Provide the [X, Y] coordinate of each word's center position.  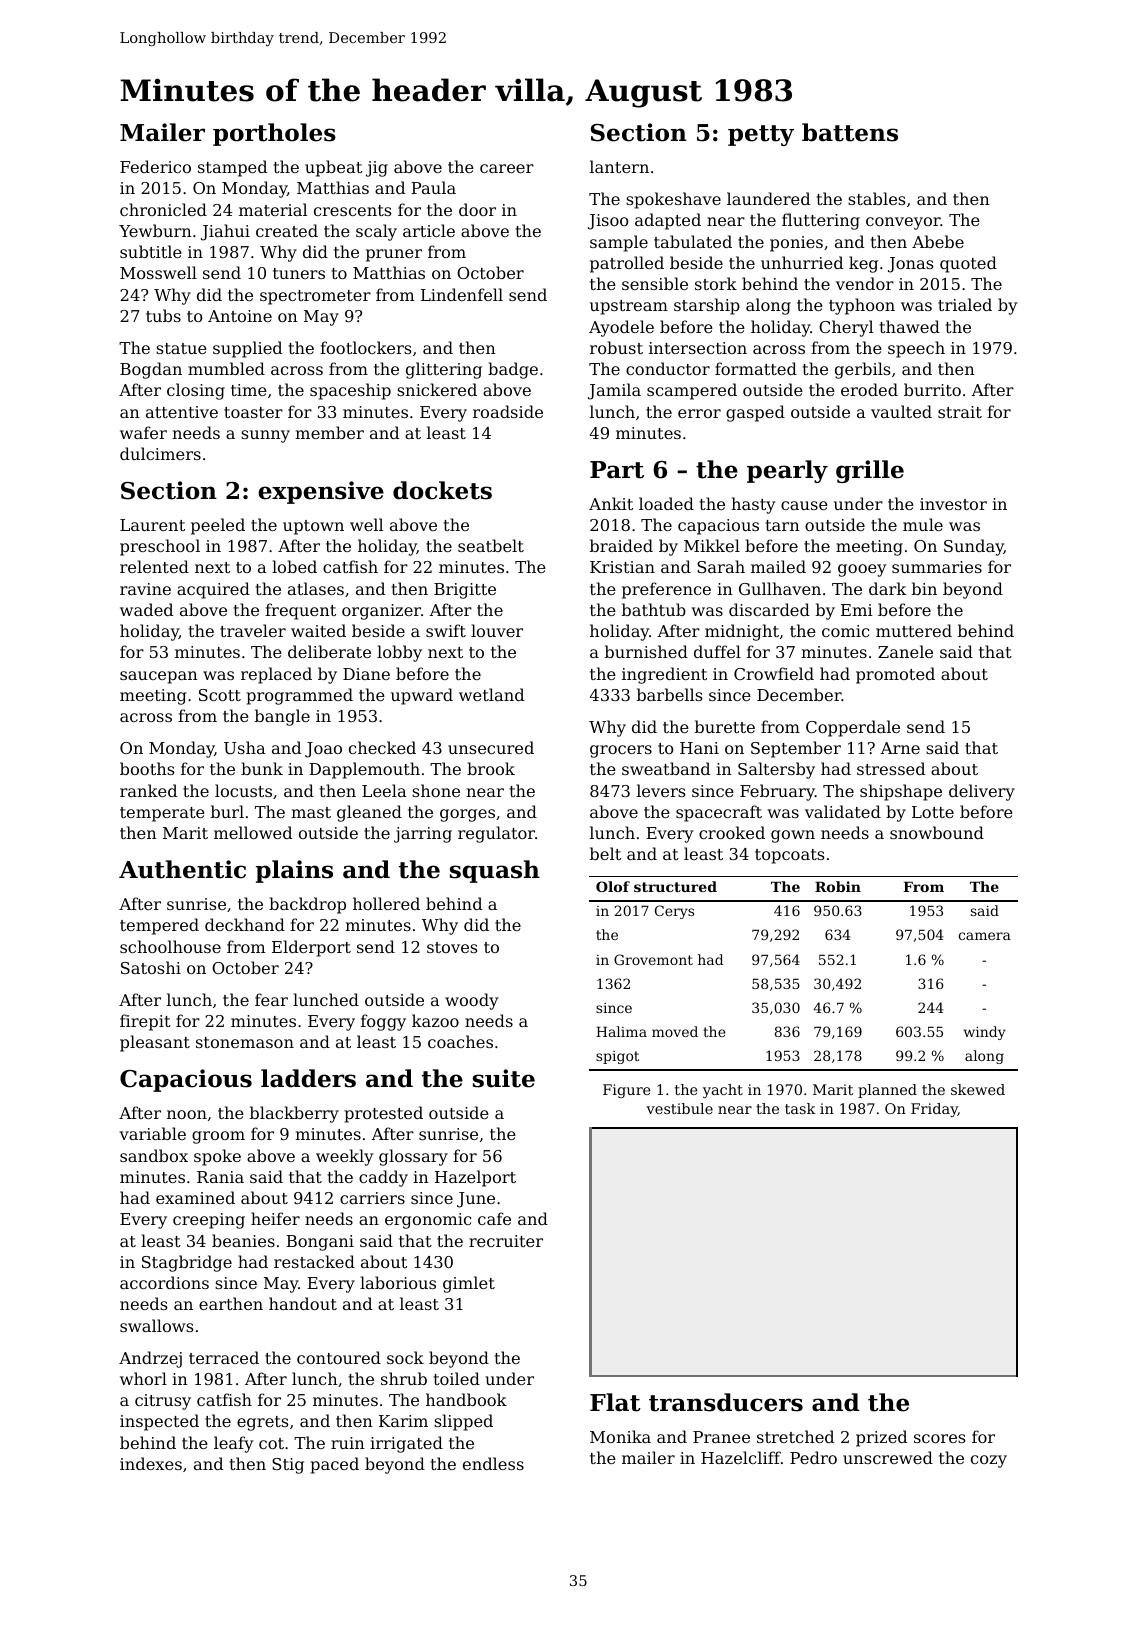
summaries [937, 567]
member [329, 432]
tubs [163, 315]
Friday [934, 1110]
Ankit [611, 503]
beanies [243, 1240]
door [477, 209]
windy [985, 1033]
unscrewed [888, 1457]
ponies [796, 244]
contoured [339, 1357]
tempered [159, 926]
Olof [613, 886]
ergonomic [428, 1221]
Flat [615, 1402]
